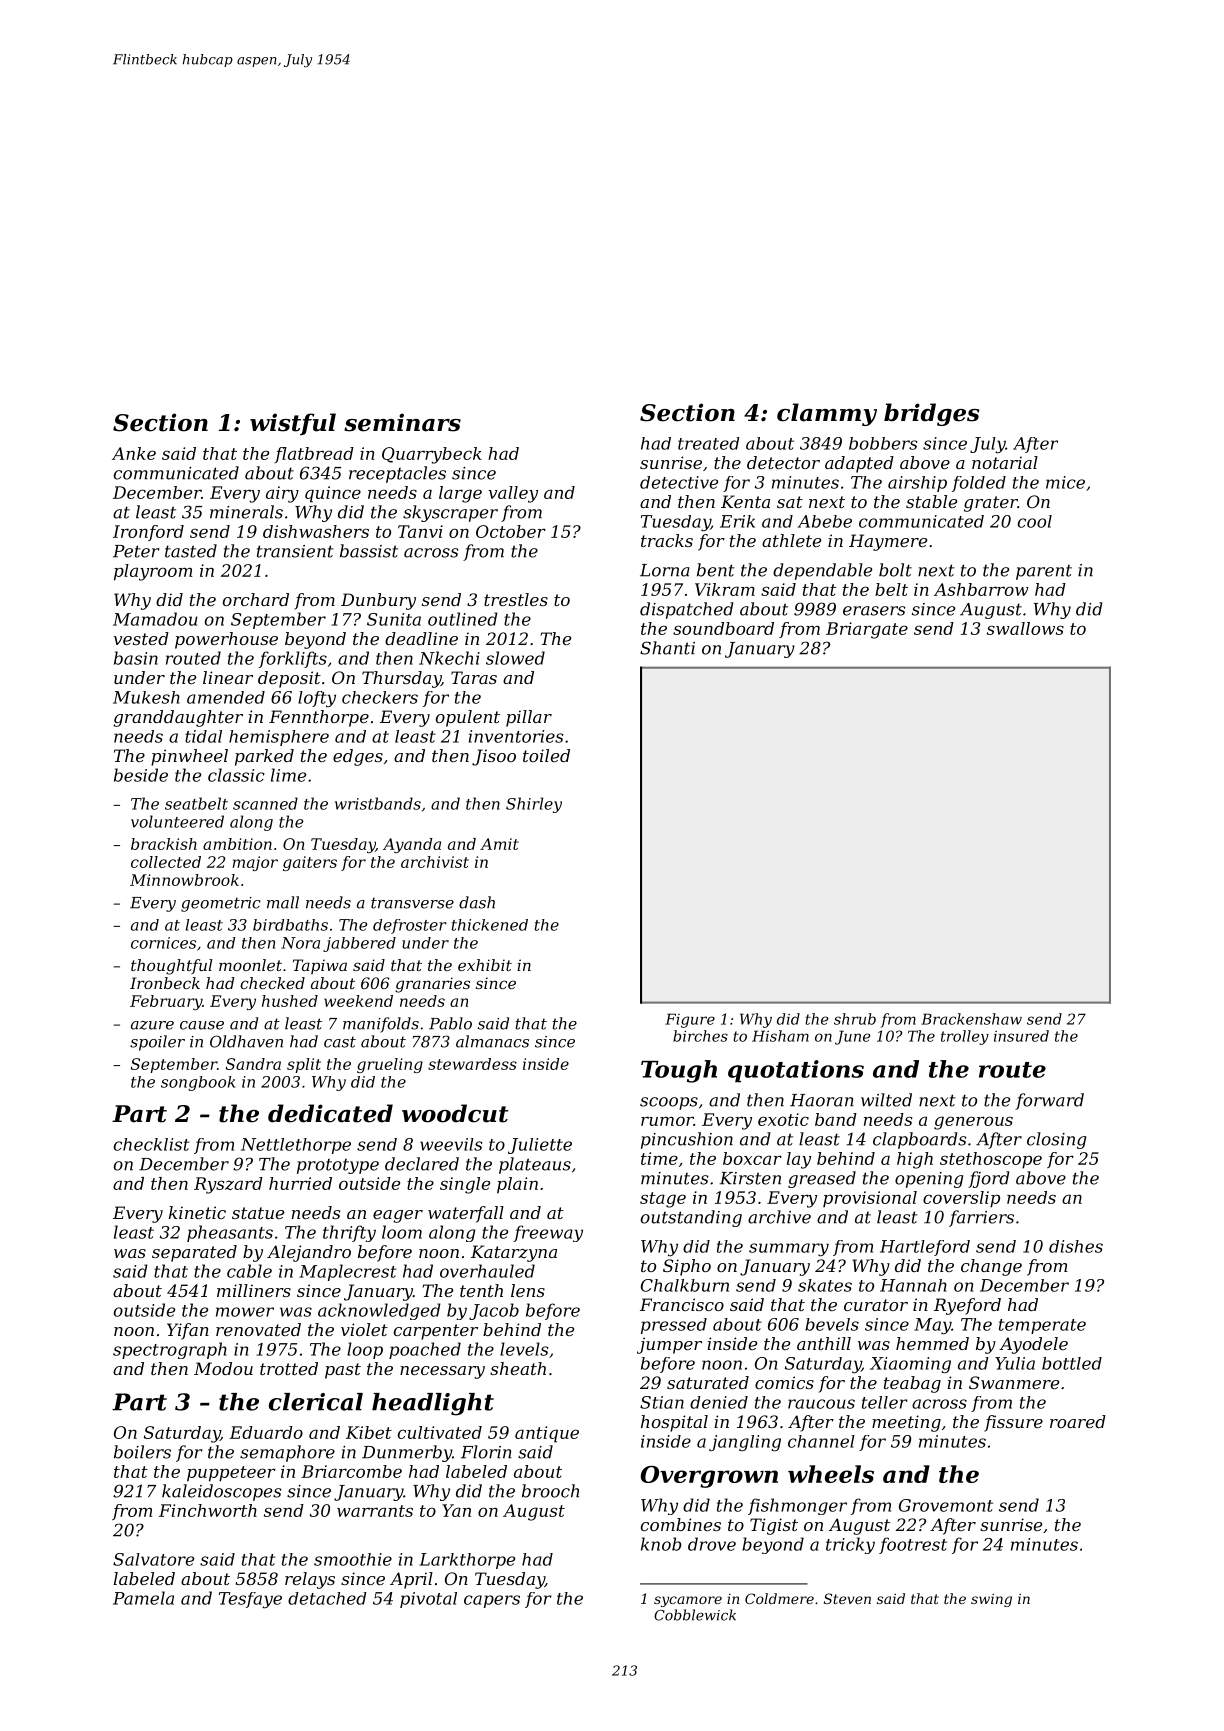 This screenshot has height=1731, width=1224. Describe the element at coordinates (1021, 1036) in the screenshot. I see `insured` at that location.
